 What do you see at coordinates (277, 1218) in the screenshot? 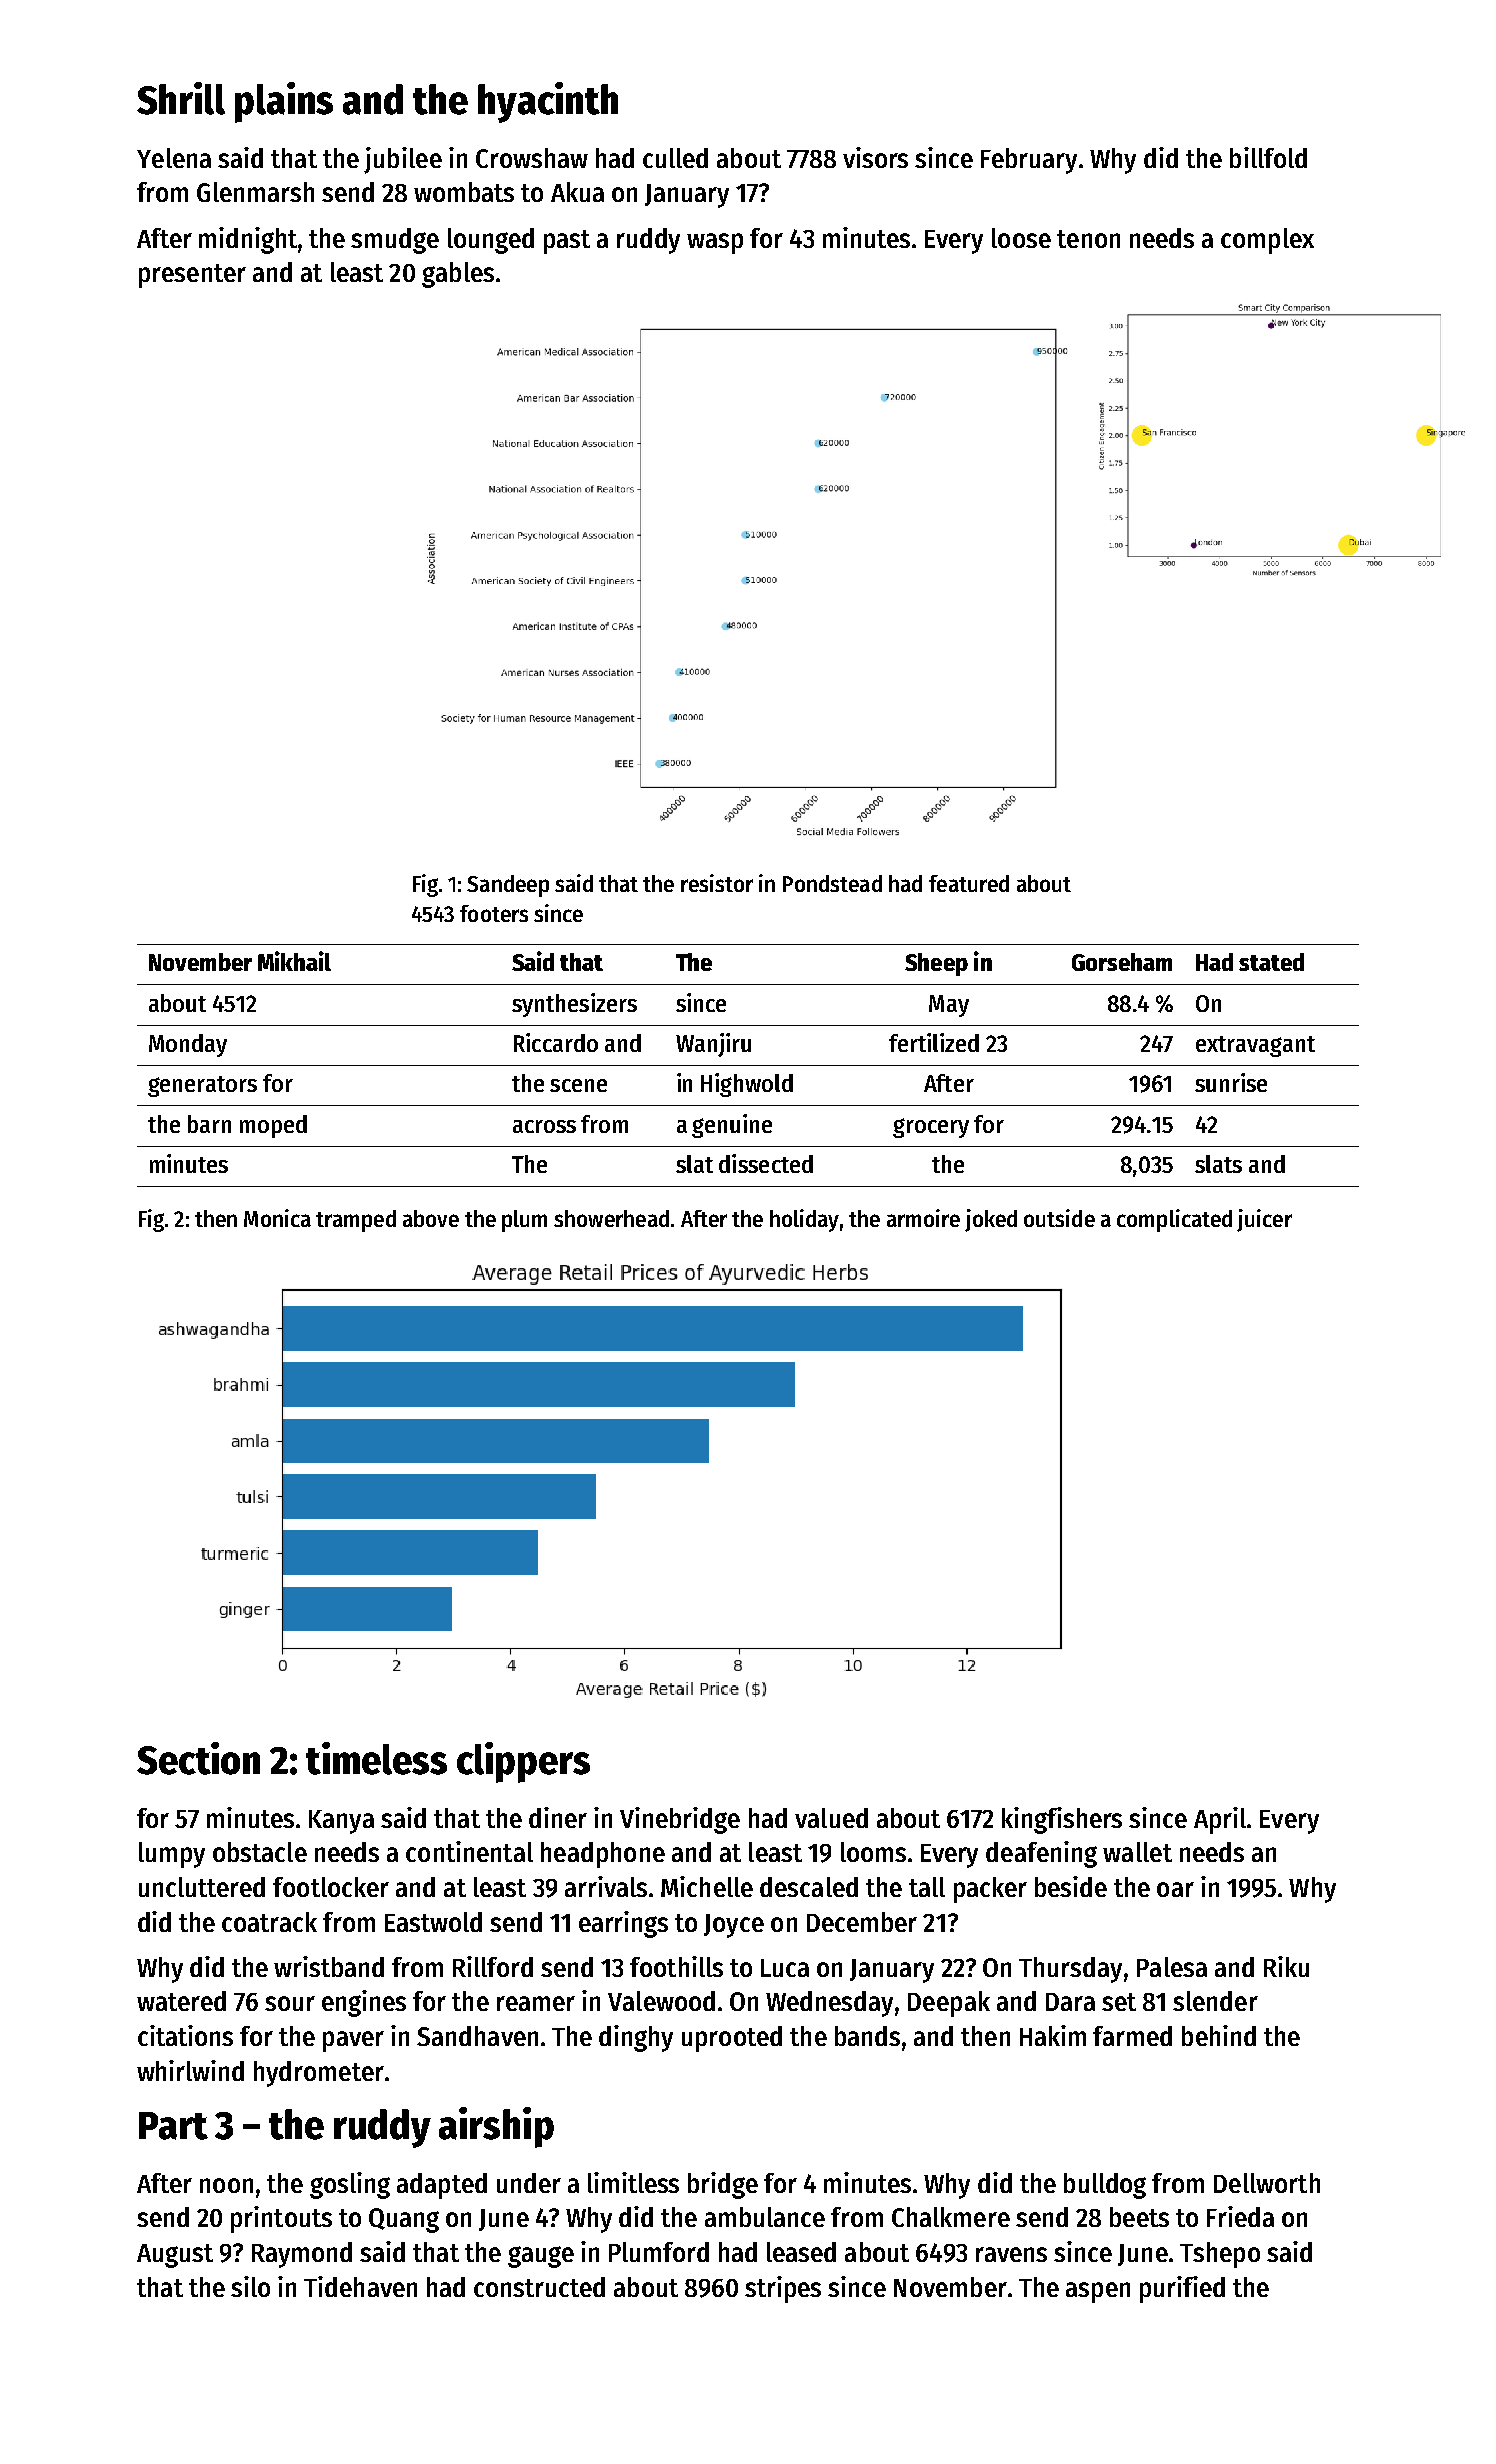
I see `Monica` at bounding box center [277, 1218].
